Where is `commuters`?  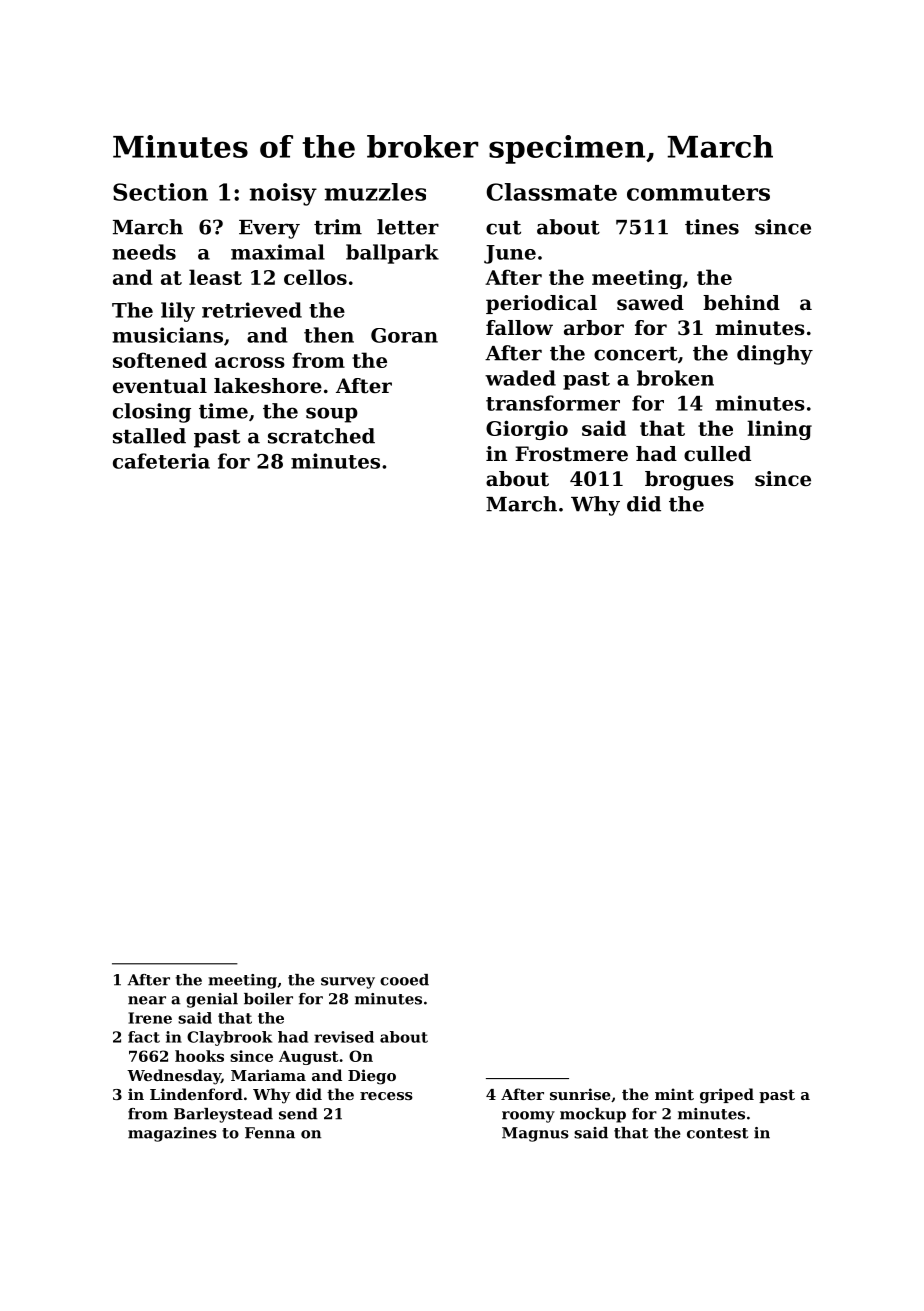 commuters is located at coordinates (698, 193).
